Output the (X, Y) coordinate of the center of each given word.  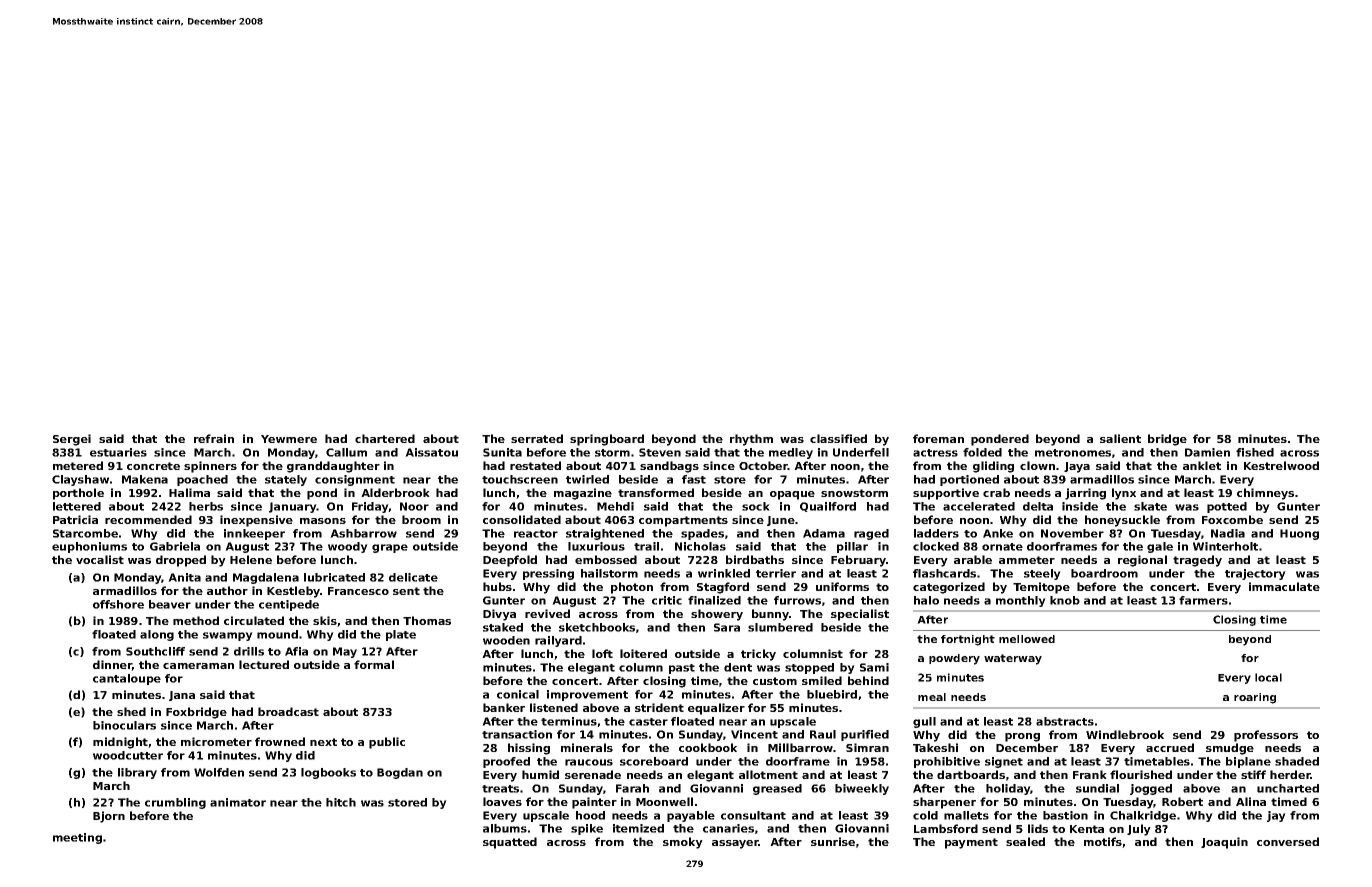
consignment (355, 480)
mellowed (1027, 639)
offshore (118, 604)
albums (505, 828)
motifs (1103, 841)
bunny (770, 615)
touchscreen (520, 479)
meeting (77, 838)
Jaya (1077, 467)
